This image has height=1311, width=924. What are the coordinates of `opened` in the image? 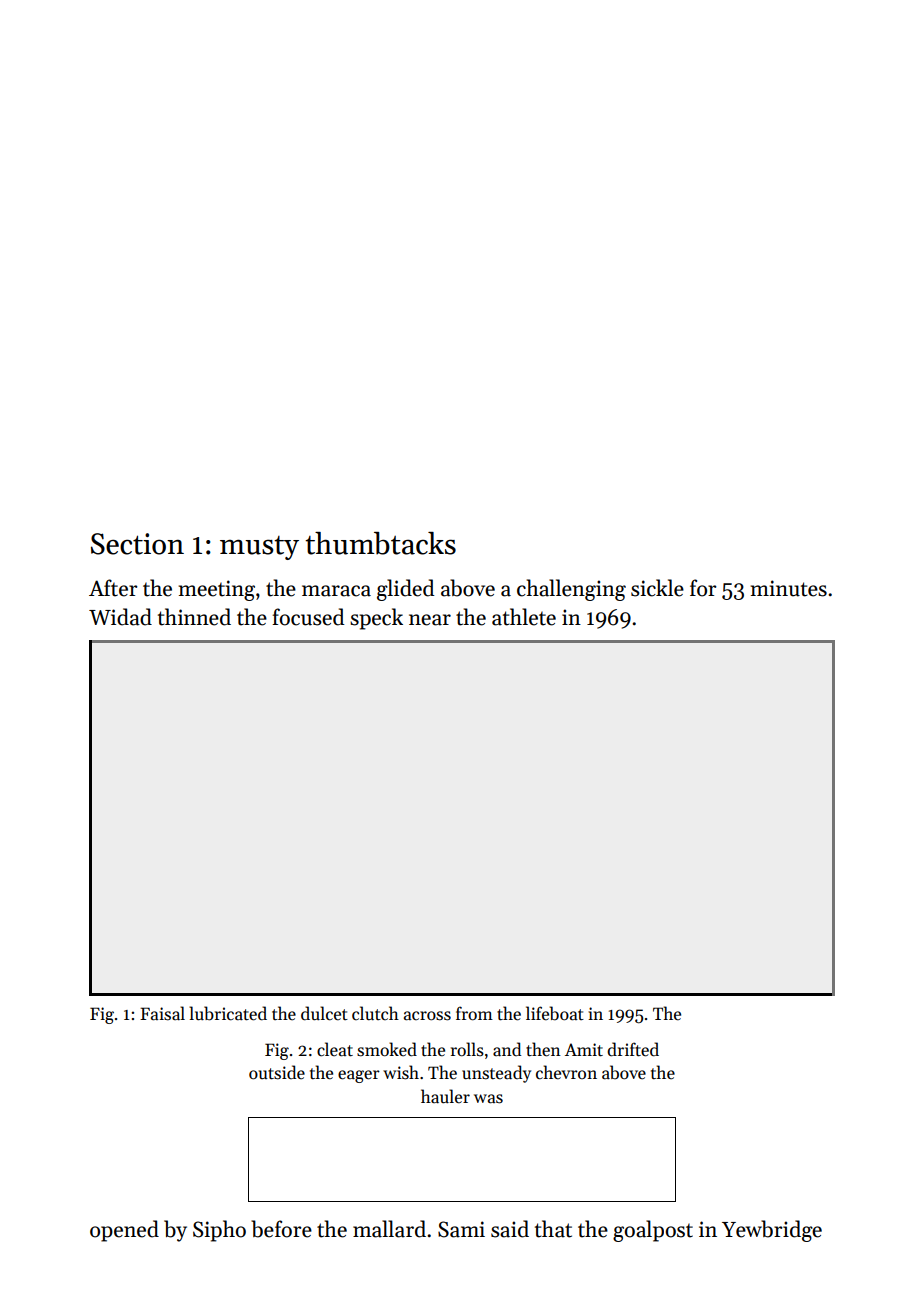 It's located at (124, 1231).
